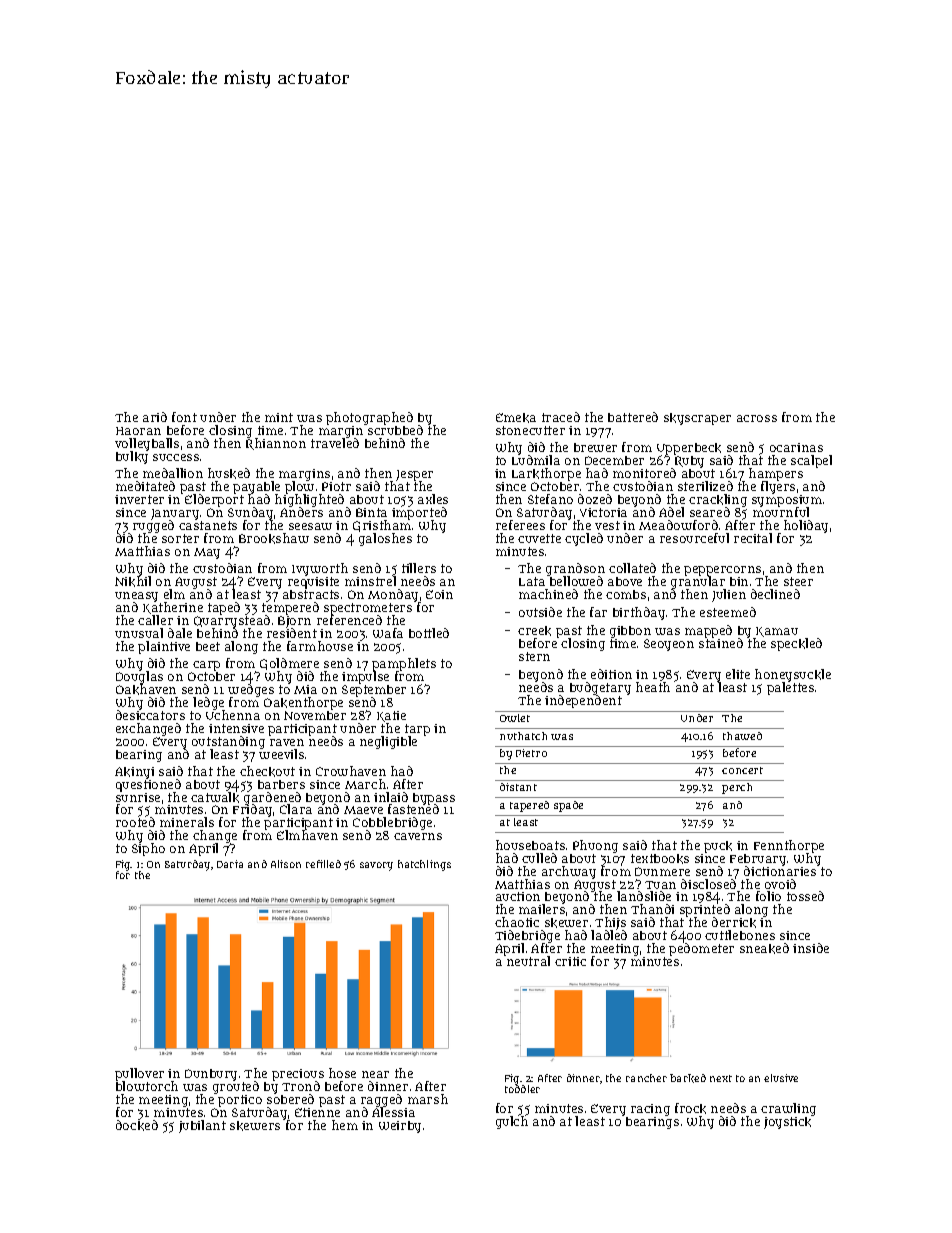 Image resolution: width=952 pixels, height=1233 pixels. Describe the element at coordinates (132, 458) in the screenshot. I see `bulky` at that location.
